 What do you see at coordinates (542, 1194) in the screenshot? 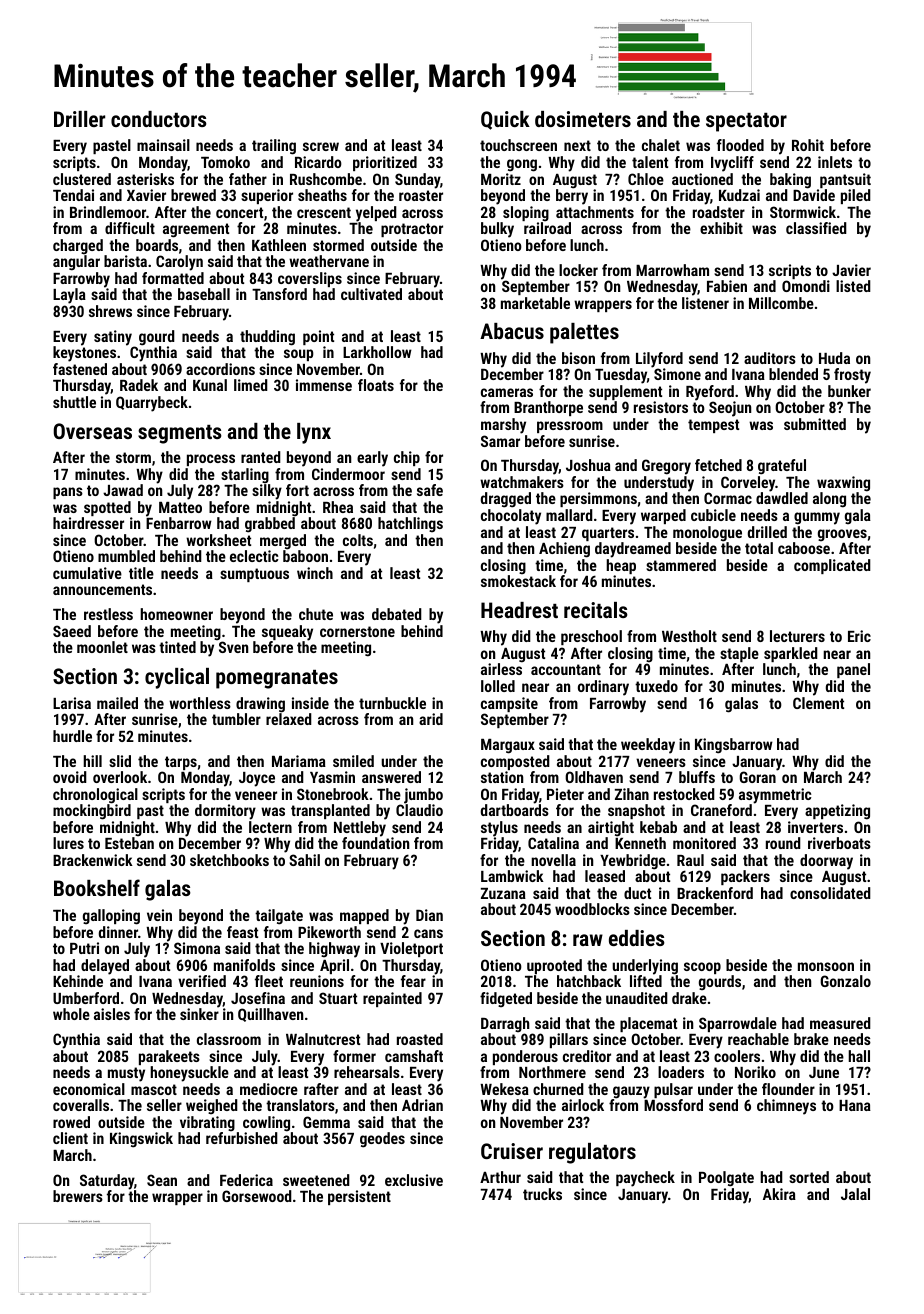
I see `trucks` at bounding box center [542, 1194].
